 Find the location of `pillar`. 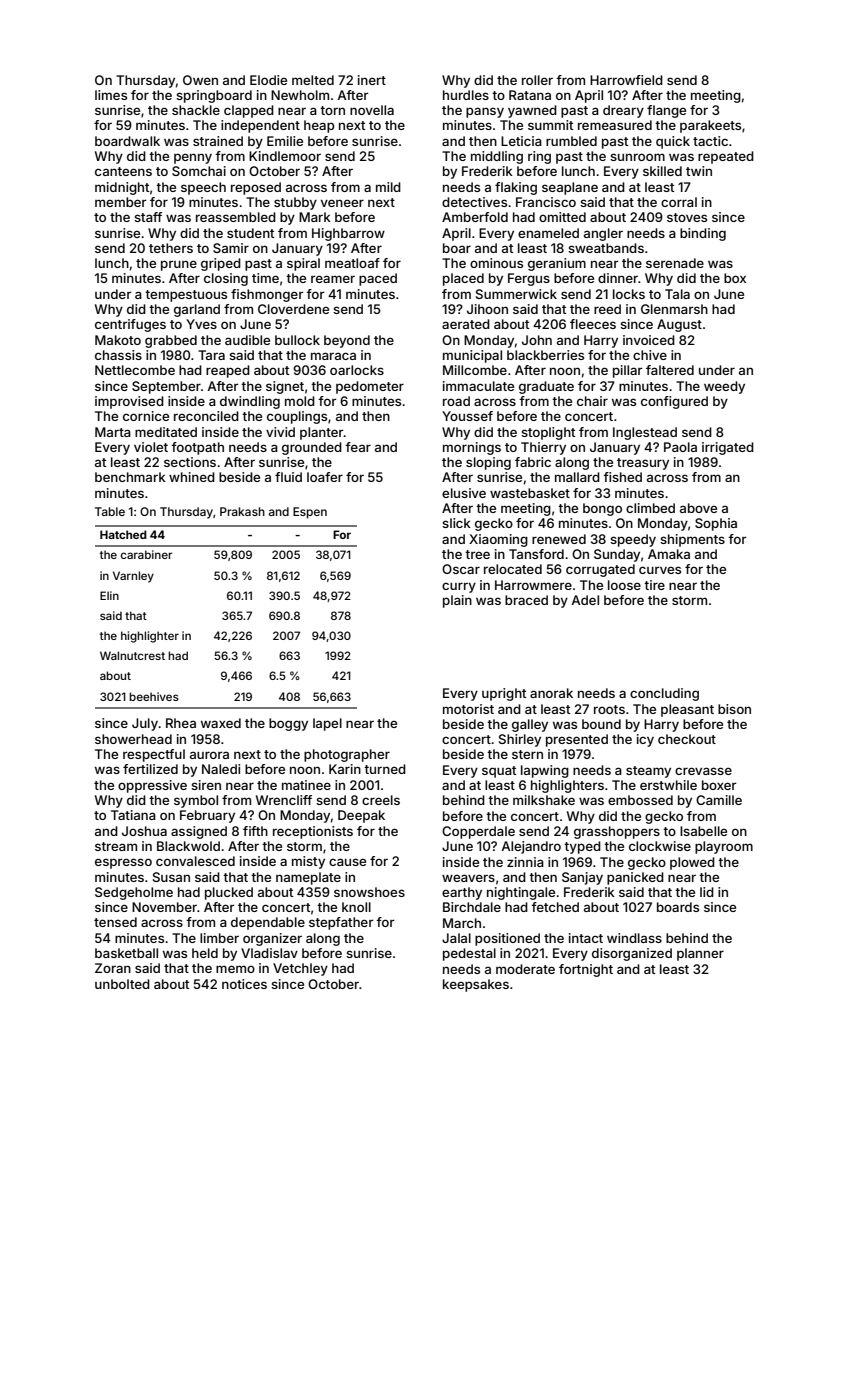

pillar is located at coordinates (627, 371).
